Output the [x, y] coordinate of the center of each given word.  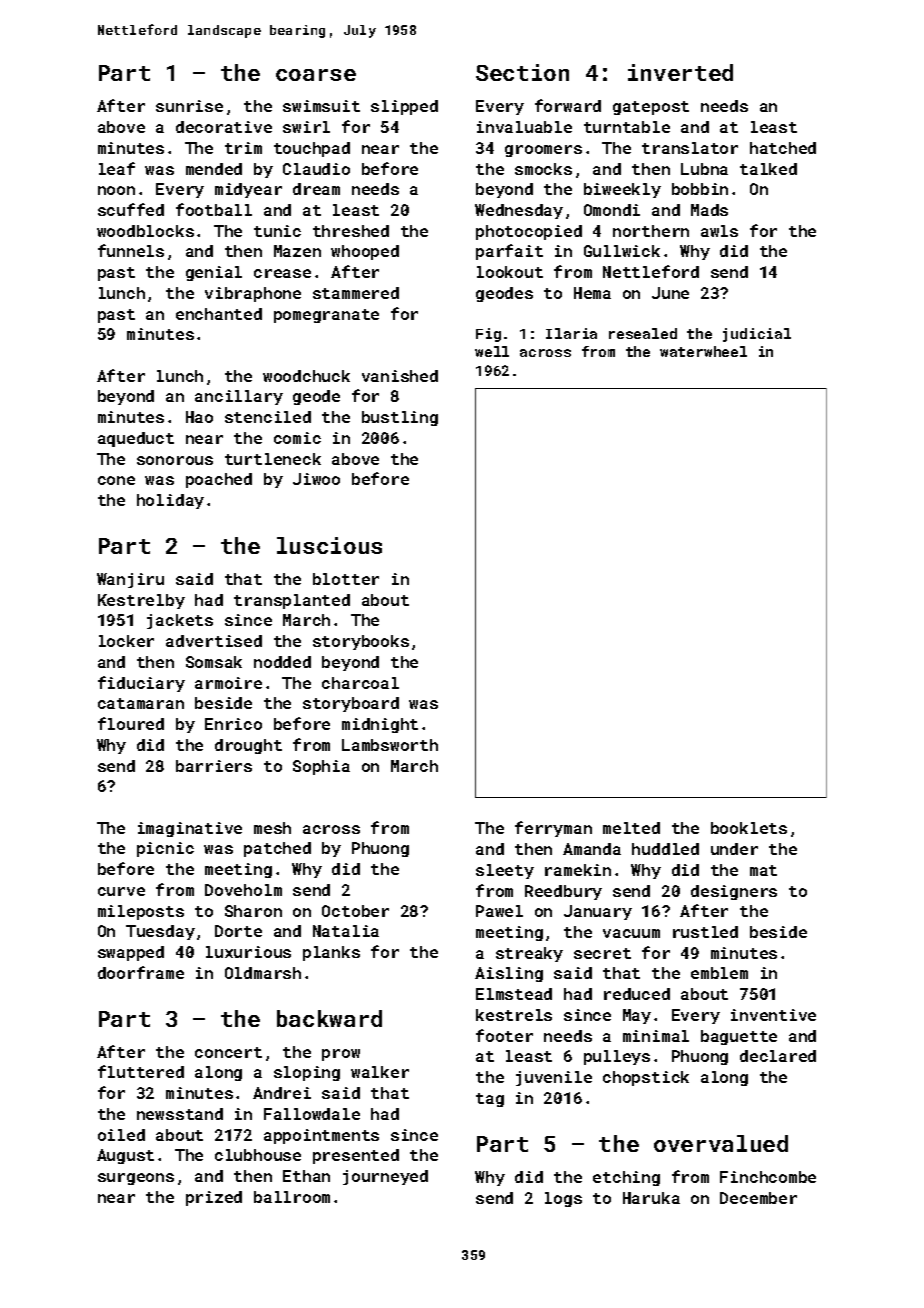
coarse [316, 75]
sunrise [189, 106]
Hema [592, 293]
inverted [680, 72]
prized [214, 1198]
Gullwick [622, 251]
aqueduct [136, 439]
